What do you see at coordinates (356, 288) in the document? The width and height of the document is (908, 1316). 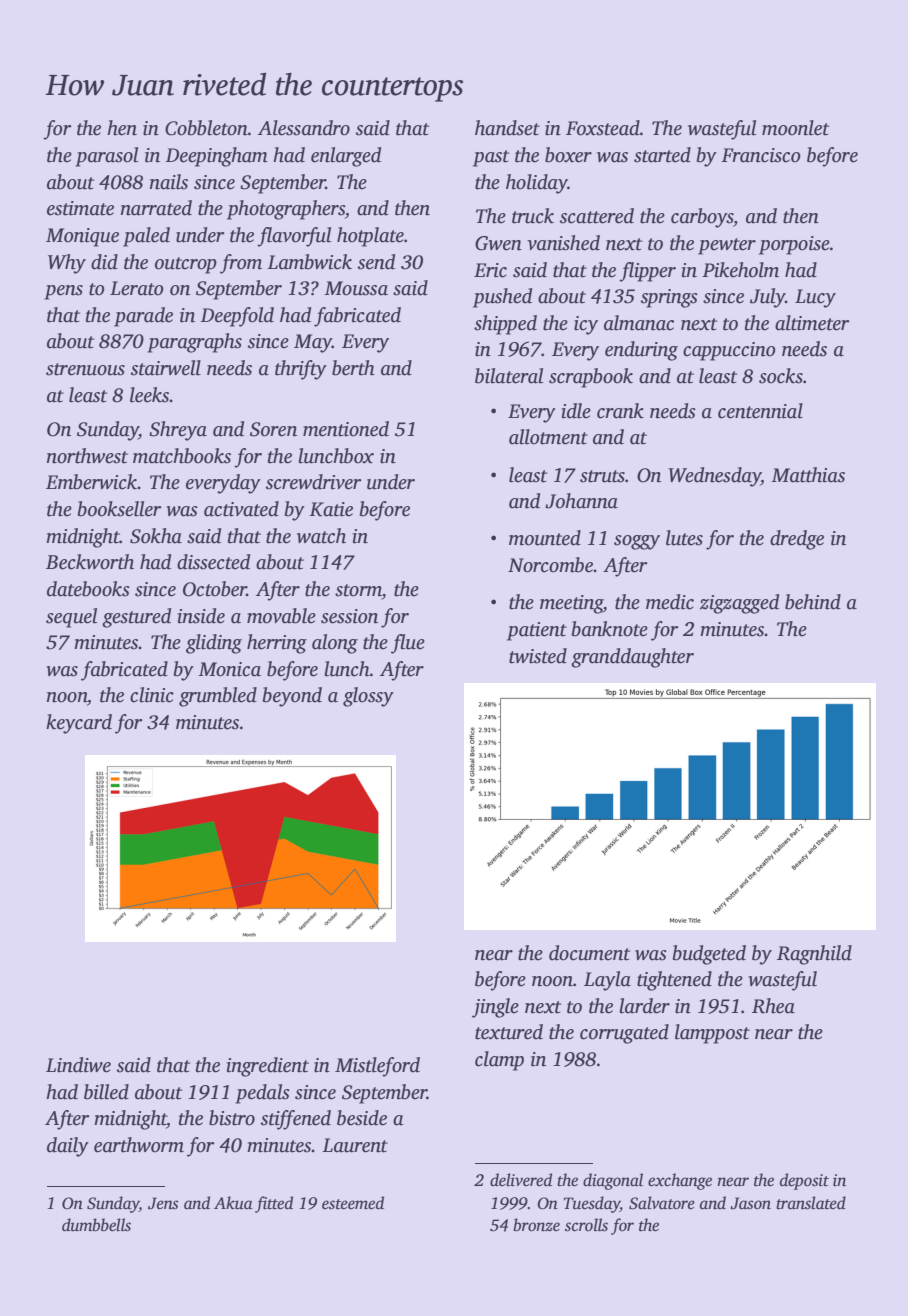 I see `Moussa` at bounding box center [356, 288].
